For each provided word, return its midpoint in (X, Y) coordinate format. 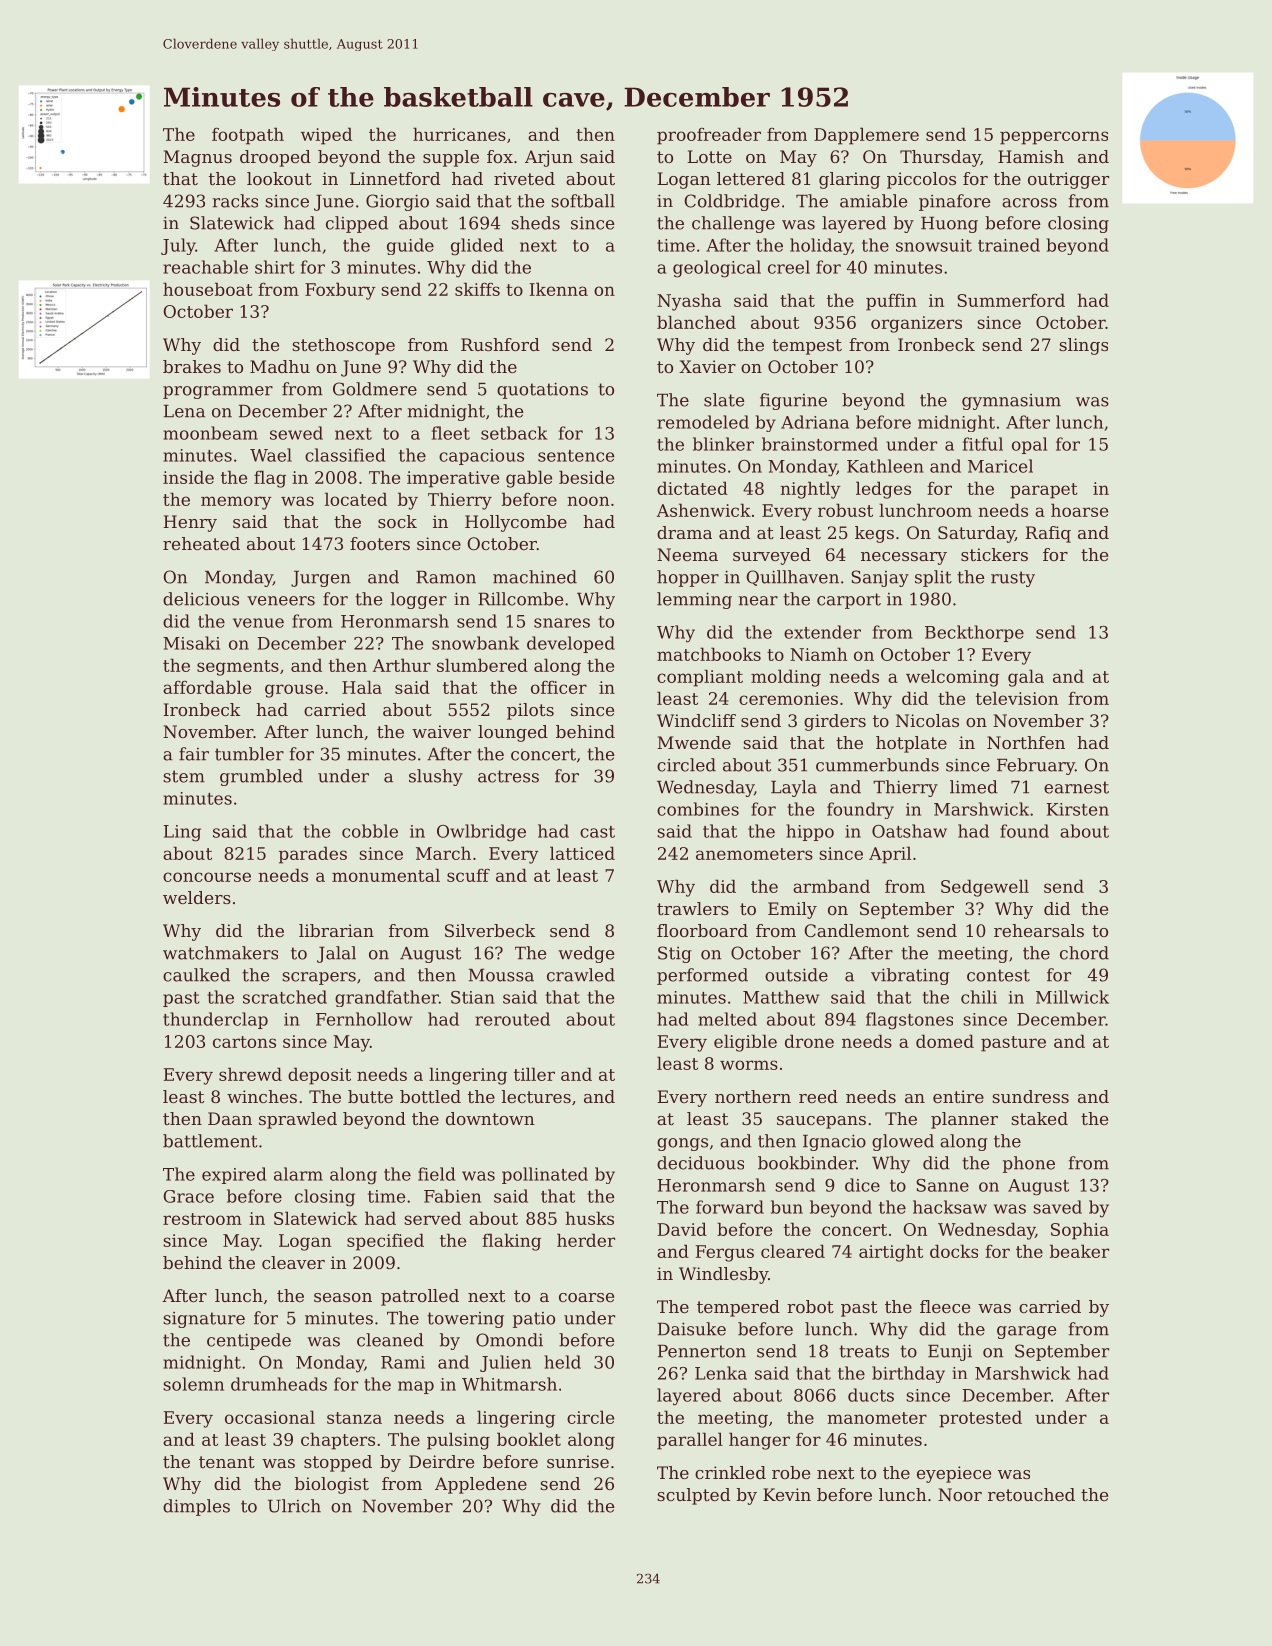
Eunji (950, 1352)
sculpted (693, 1496)
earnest (1076, 787)
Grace (188, 1196)
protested (980, 1419)
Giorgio (397, 202)
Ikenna (559, 289)
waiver (441, 731)
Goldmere (375, 389)
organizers (916, 324)
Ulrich (294, 1506)
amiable (873, 201)
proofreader (709, 136)
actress (508, 776)
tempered (738, 1308)
